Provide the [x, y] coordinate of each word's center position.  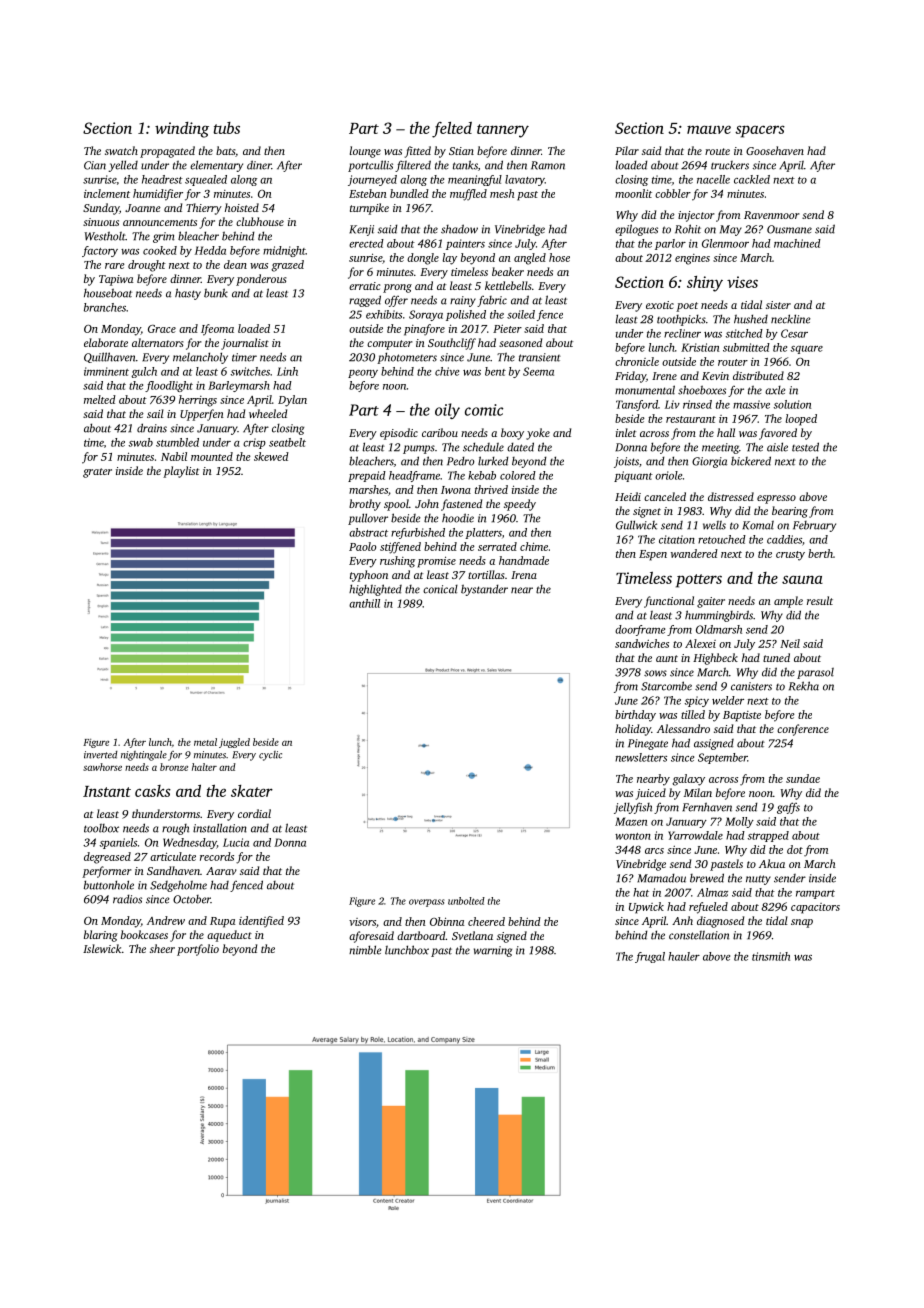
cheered [486, 921]
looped [801, 420]
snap [802, 923]
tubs [226, 128]
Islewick [102, 948]
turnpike [369, 209]
